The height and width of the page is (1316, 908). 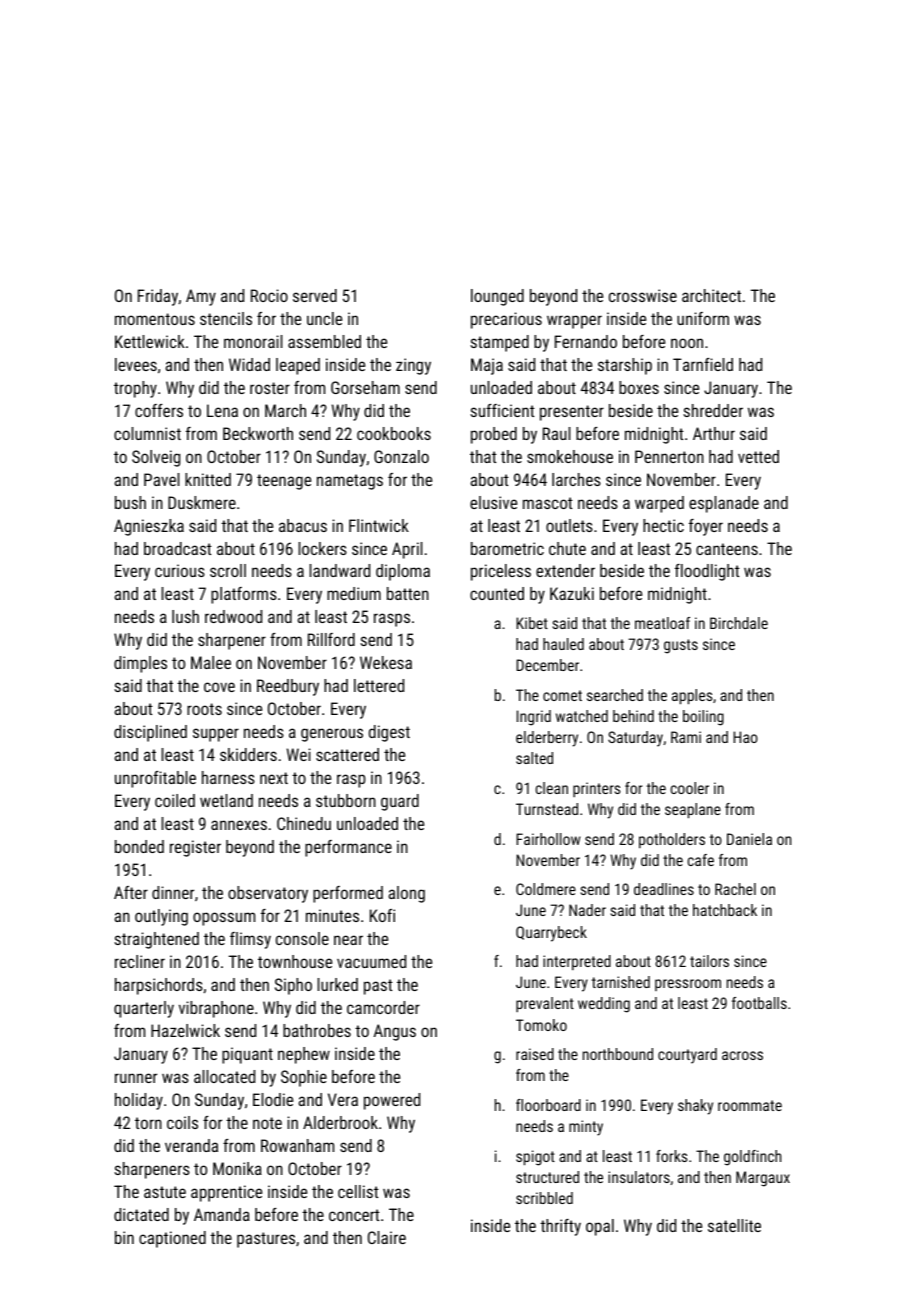 What do you see at coordinates (497, 297) in the page?
I see `lounged` at bounding box center [497, 297].
